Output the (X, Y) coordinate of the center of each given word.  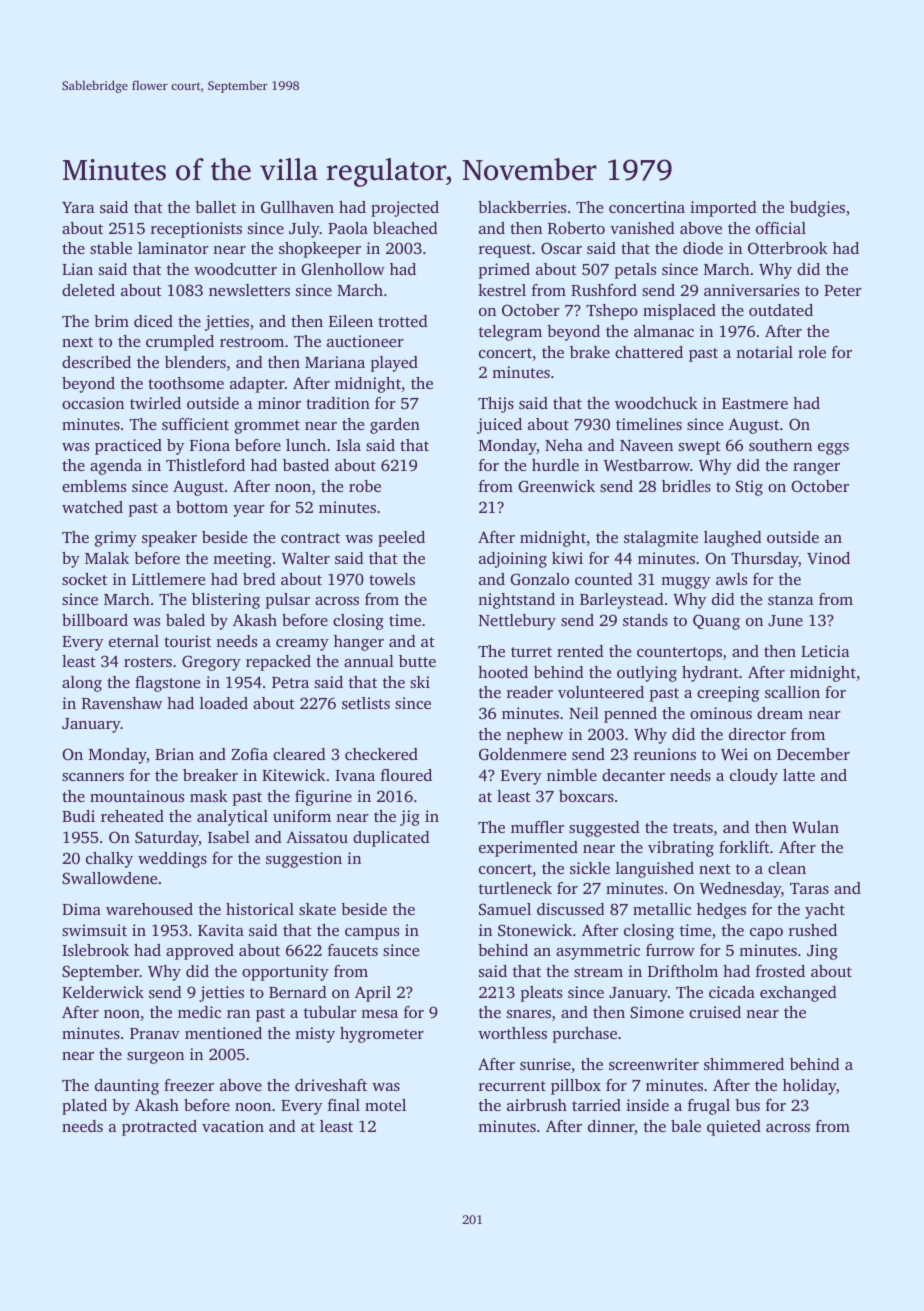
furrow (670, 950)
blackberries (522, 207)
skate (317, 909)
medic (199, 1012)
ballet (215, 207)
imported (723, 209)
